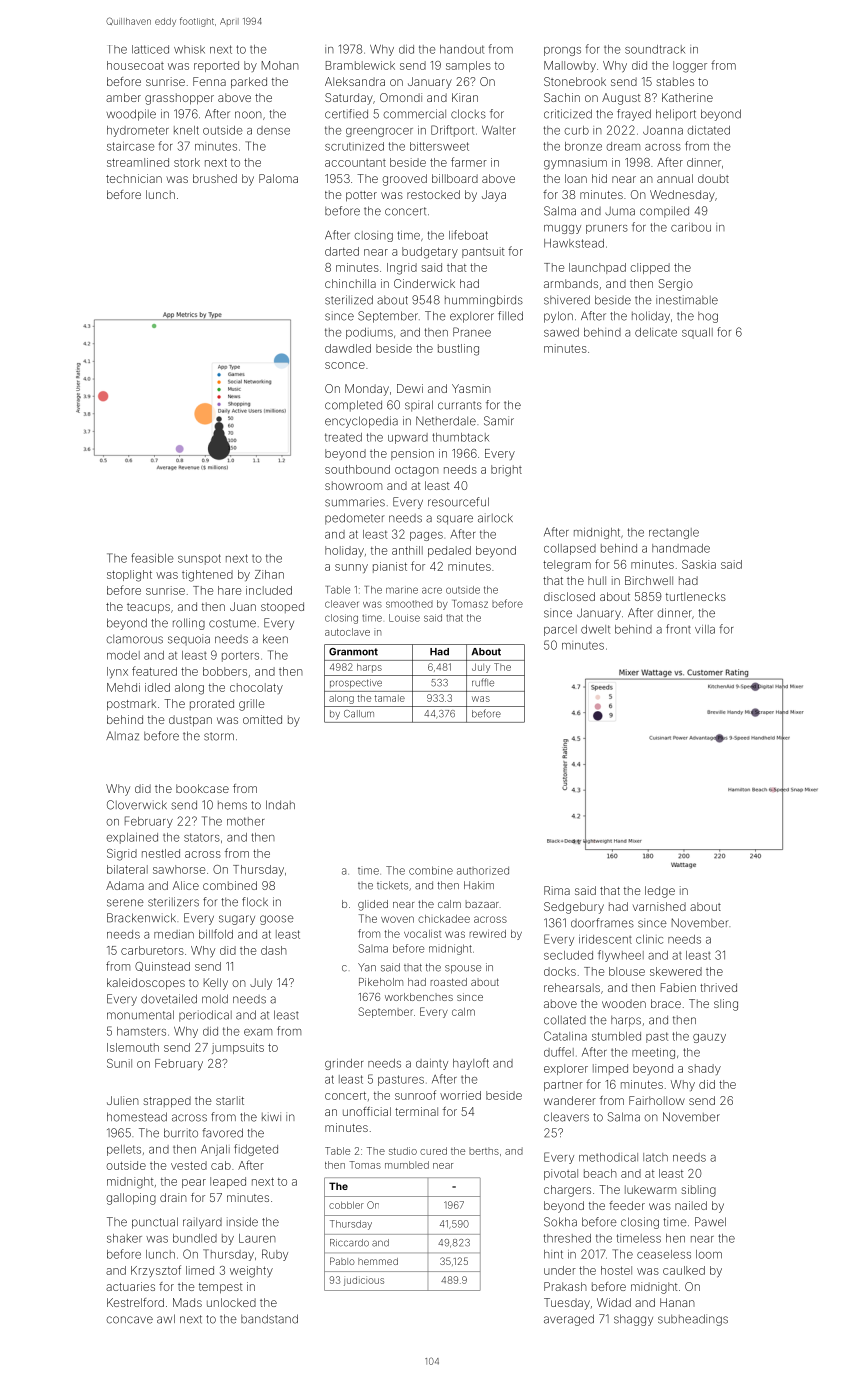 This screenshot has width=849, height=1400. What do you see at coordinates (424, 283) in the screenshot?
I see `Cinderwick` at bounding box center [424, 283].
